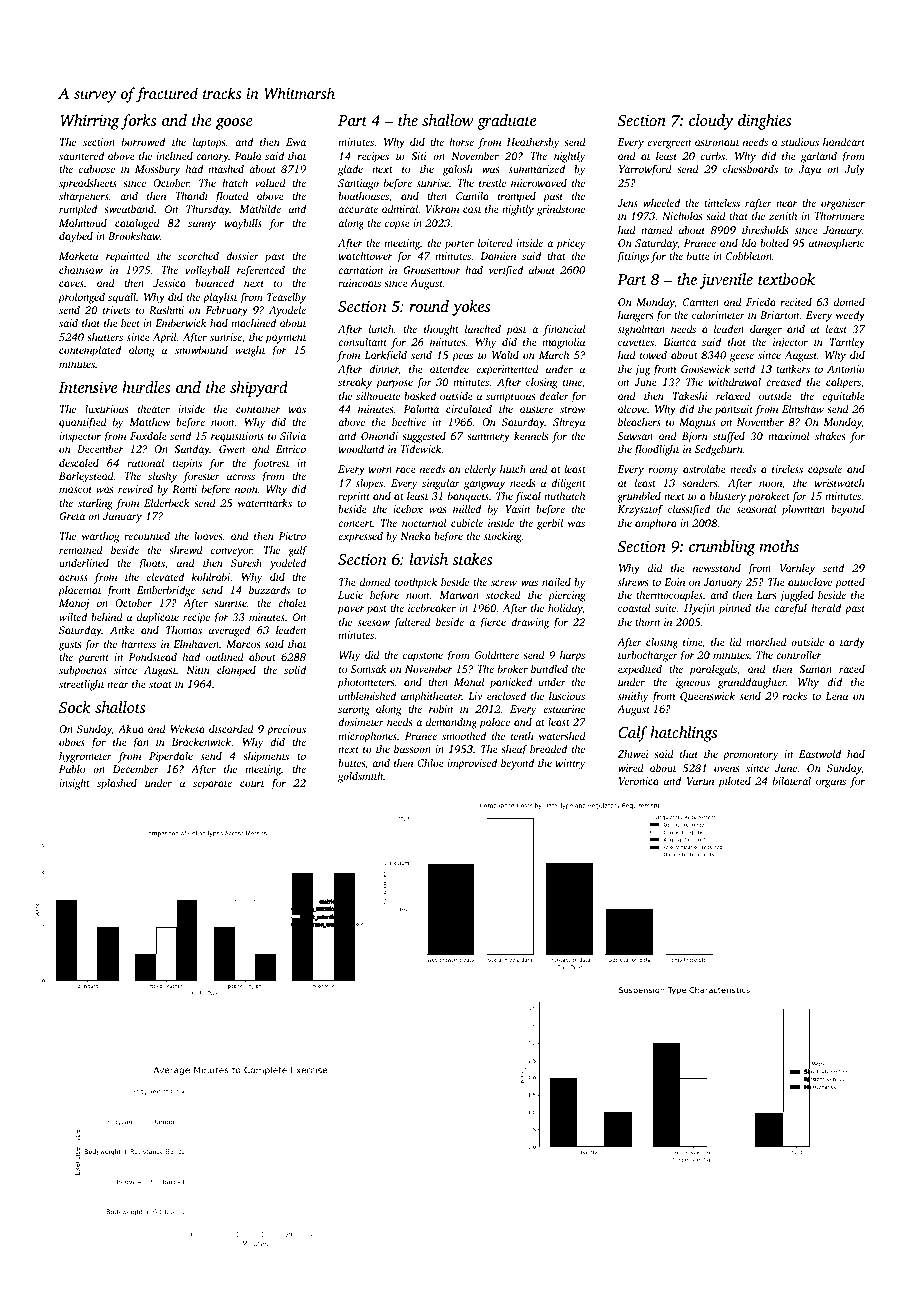 The image size is (924, 1308). Describe the element at coordinates (89, 122) in the screenshot. I see `Whirring` at that location.
